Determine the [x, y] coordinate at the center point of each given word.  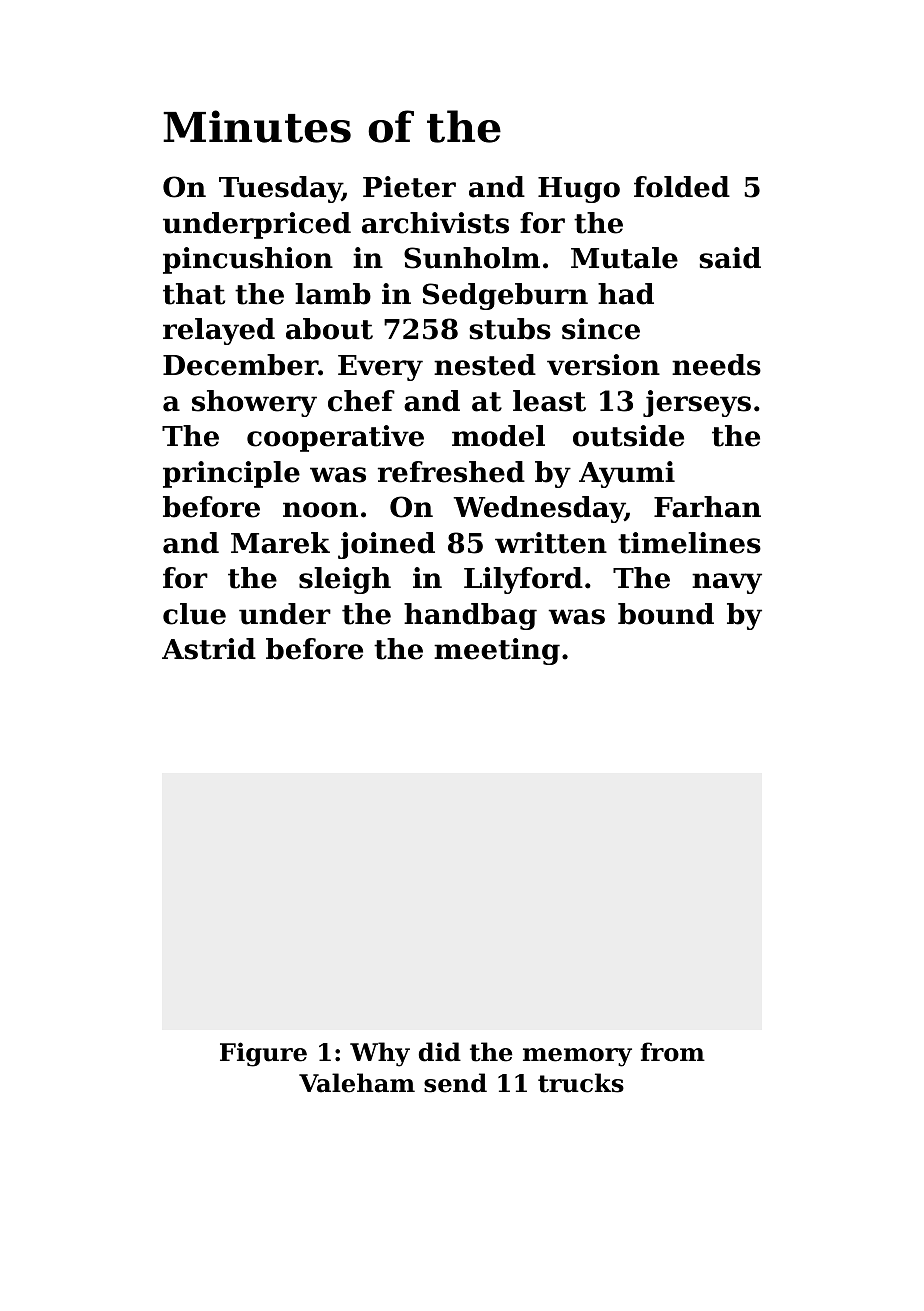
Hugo [579, 190]
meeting [497, 651]
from [673, 1052]
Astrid [209, 649]
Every [380, 368]
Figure [263, 1054]
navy [727, 583]
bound [666, 614]
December [240, 365]
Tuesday [280, 189]
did [440, 1052]
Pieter [409, 187]
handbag [470, 616]
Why [380, 1054]
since [601, 329]
